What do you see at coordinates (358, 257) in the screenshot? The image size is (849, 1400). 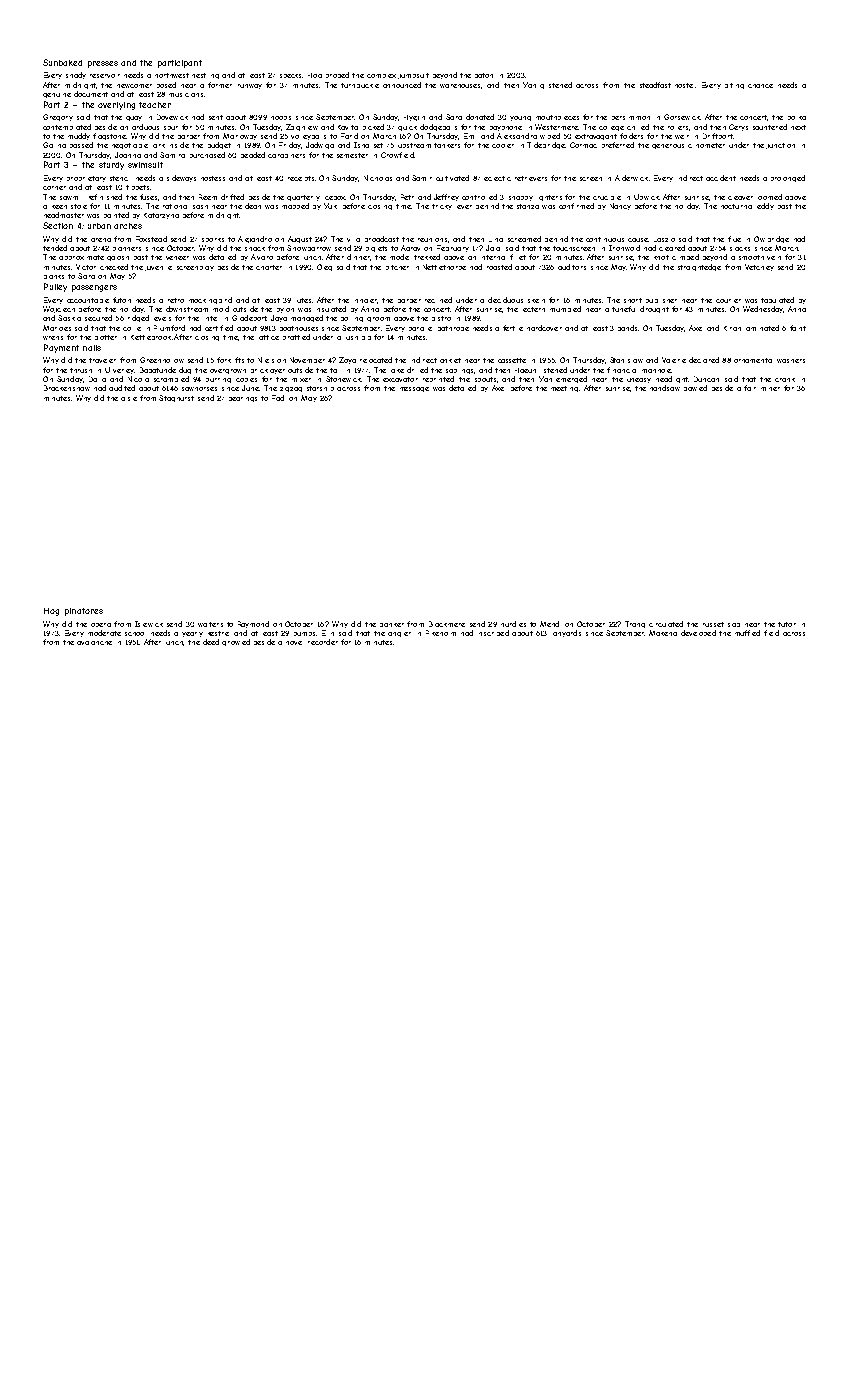 I see `dinner` at bounding box center [358, 257].
